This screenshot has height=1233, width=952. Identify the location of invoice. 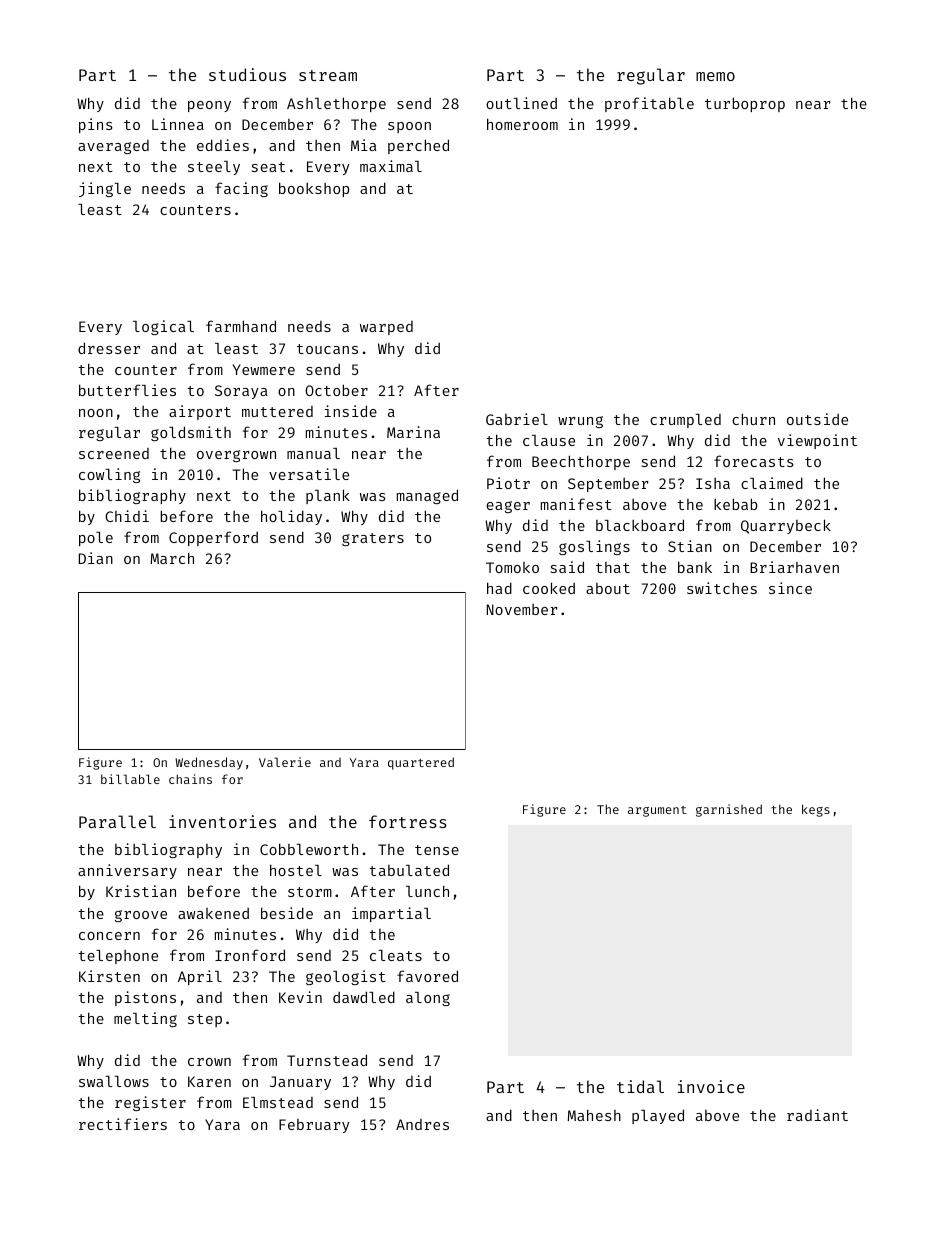
(711, 1086).
